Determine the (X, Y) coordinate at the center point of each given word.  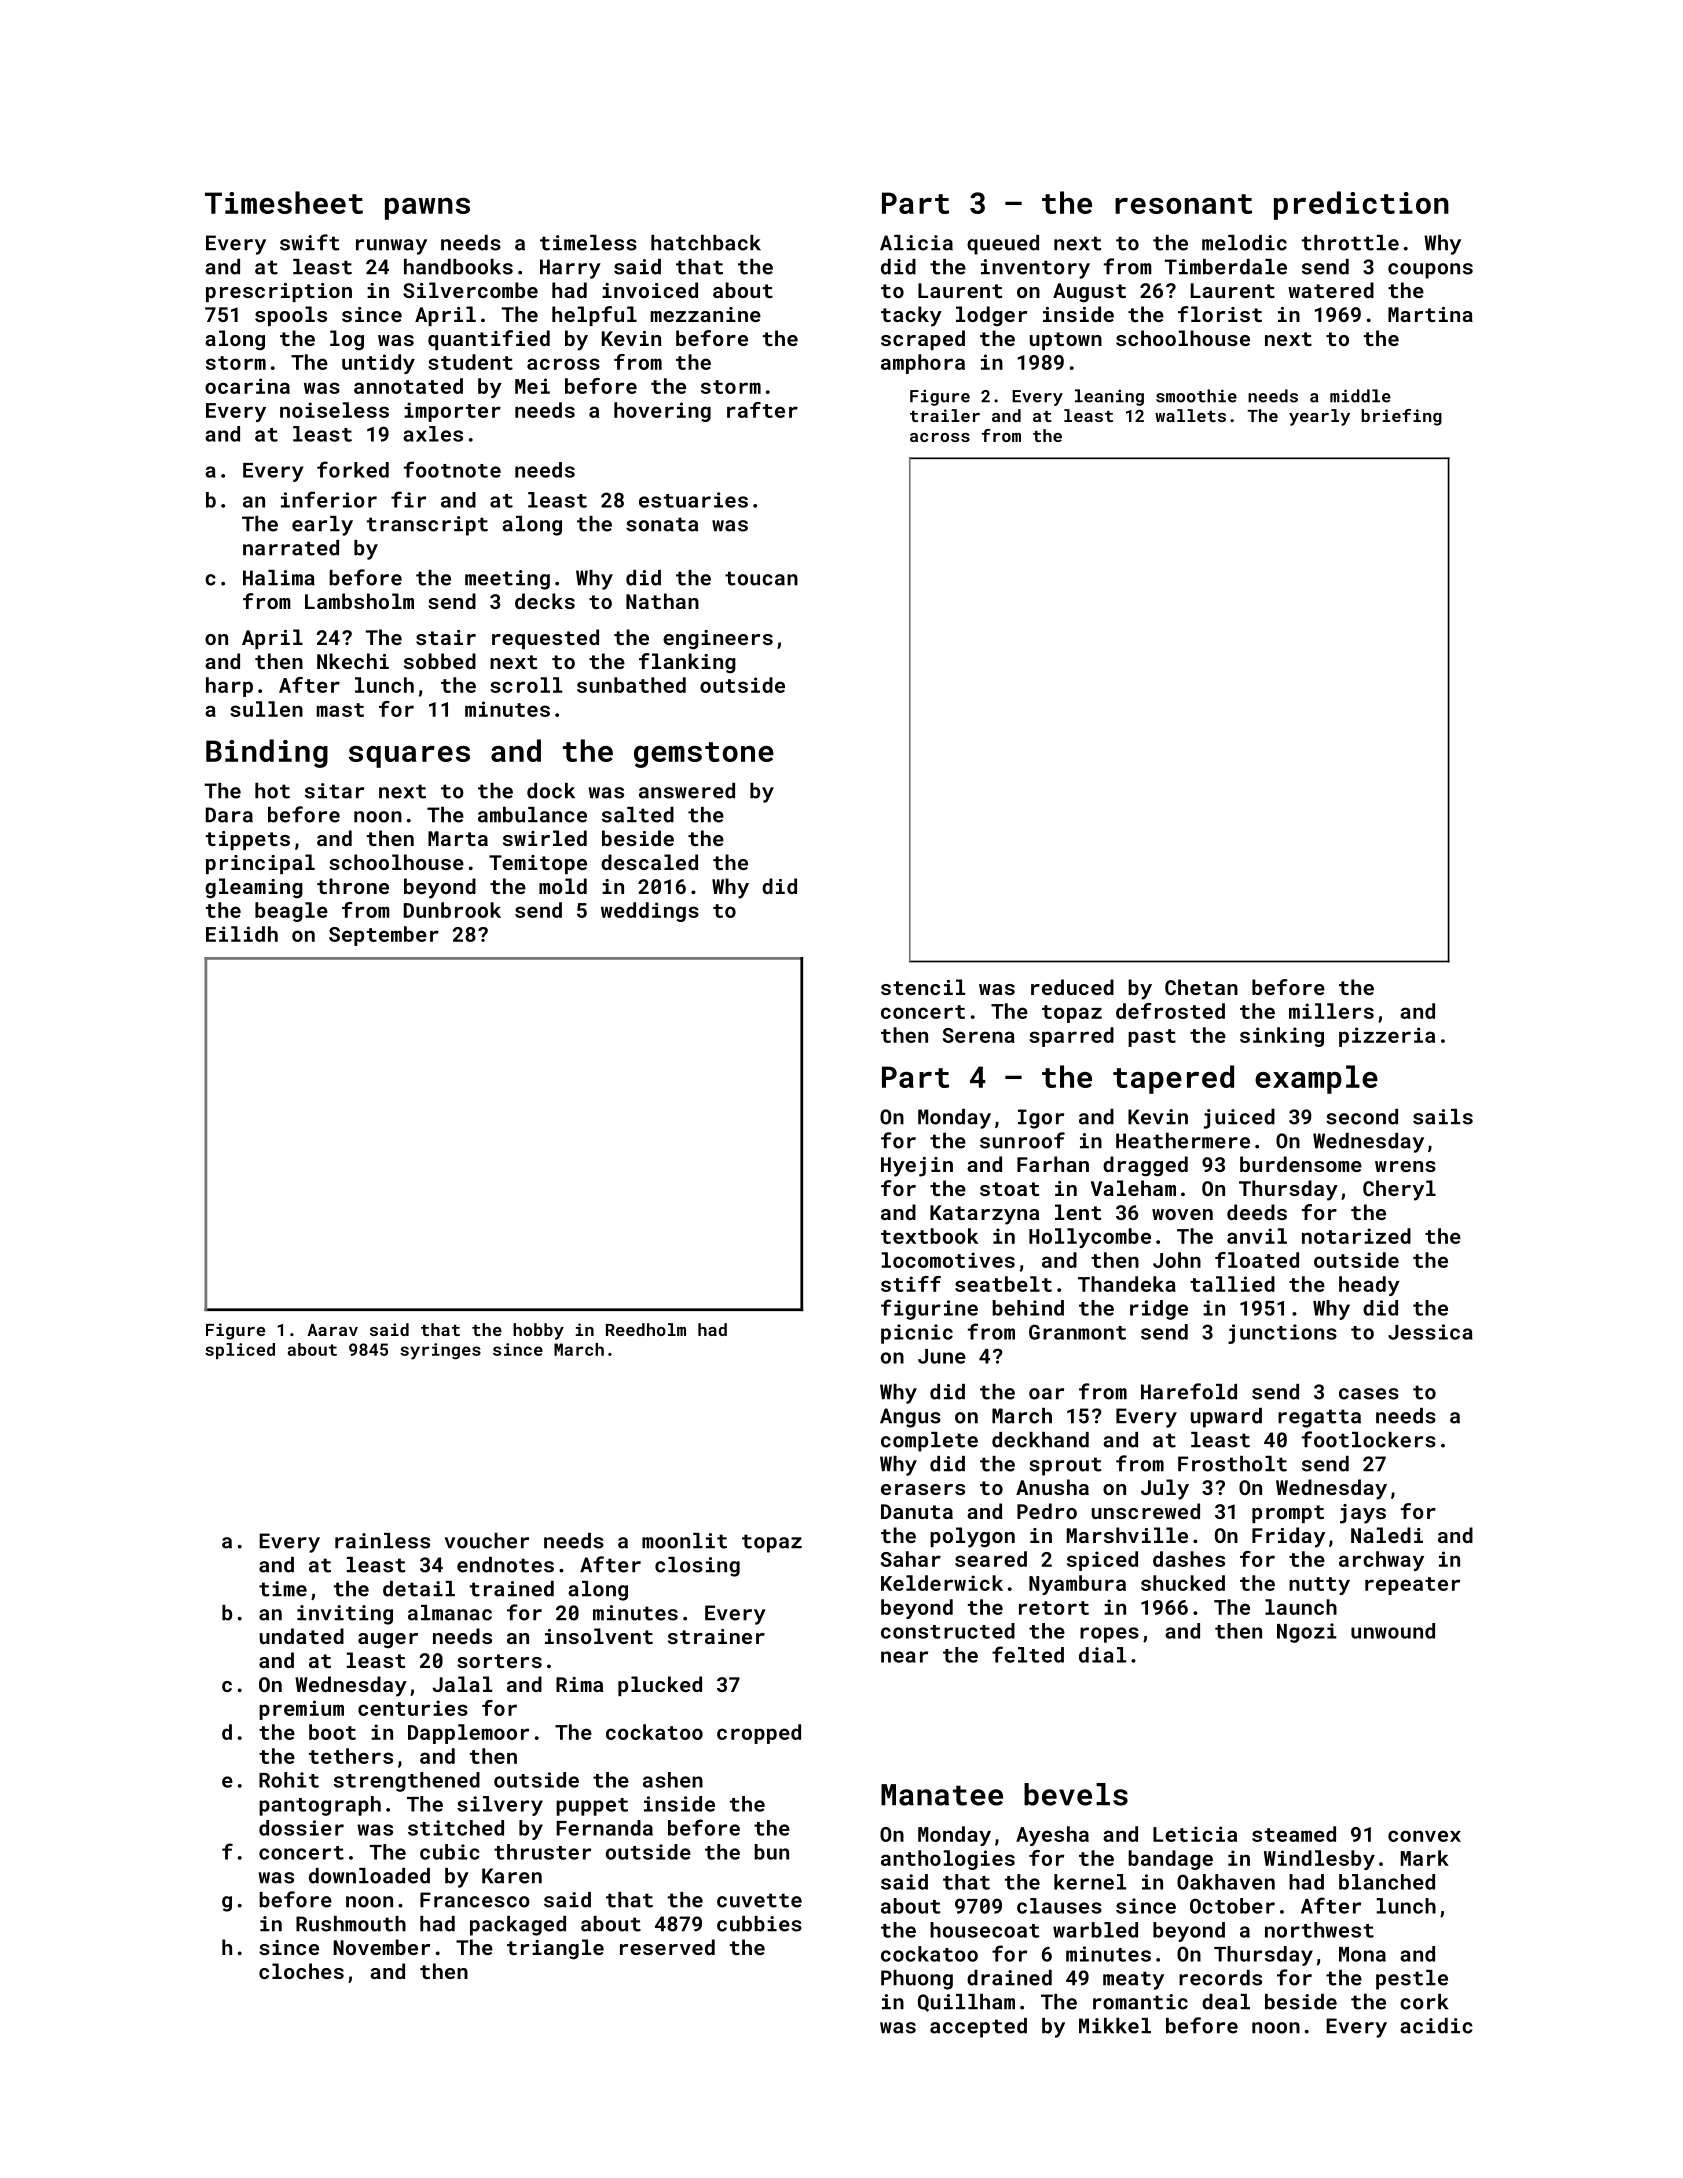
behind (1028, 1308)
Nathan (662, 601)
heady (1369, 1286)
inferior (329, 499)
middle (1360, 396)
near (904, 1657)
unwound (1393, 1631)
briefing (1401, 417)
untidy (378, 364)
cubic (450, 1852)
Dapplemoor (468, 1734)
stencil (923, 987)
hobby (538, 1331)
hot (272, 791)
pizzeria (1387, 1037)
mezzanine (706, 314)
